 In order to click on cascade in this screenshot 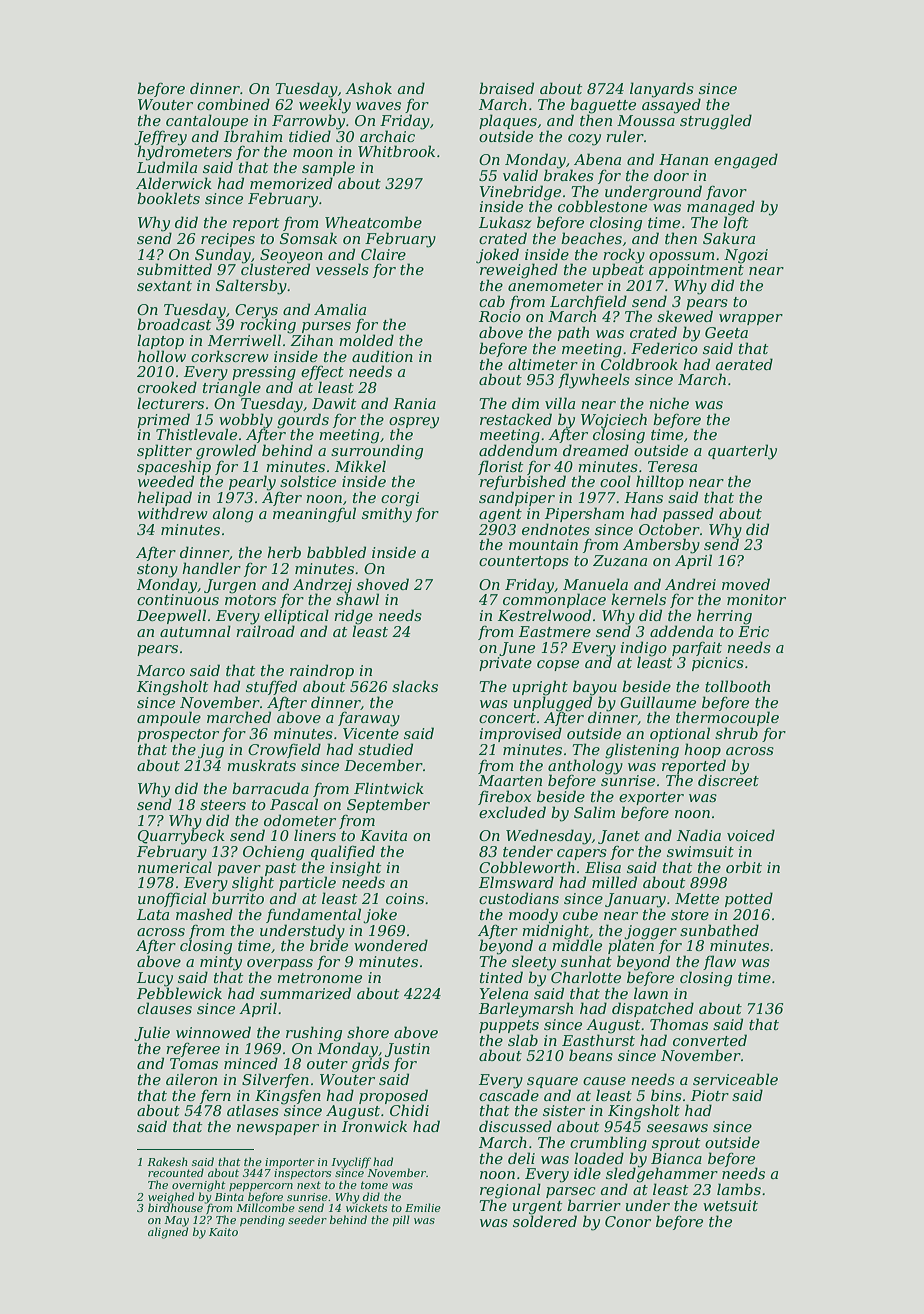, I will do `click(509, 1095)`.
